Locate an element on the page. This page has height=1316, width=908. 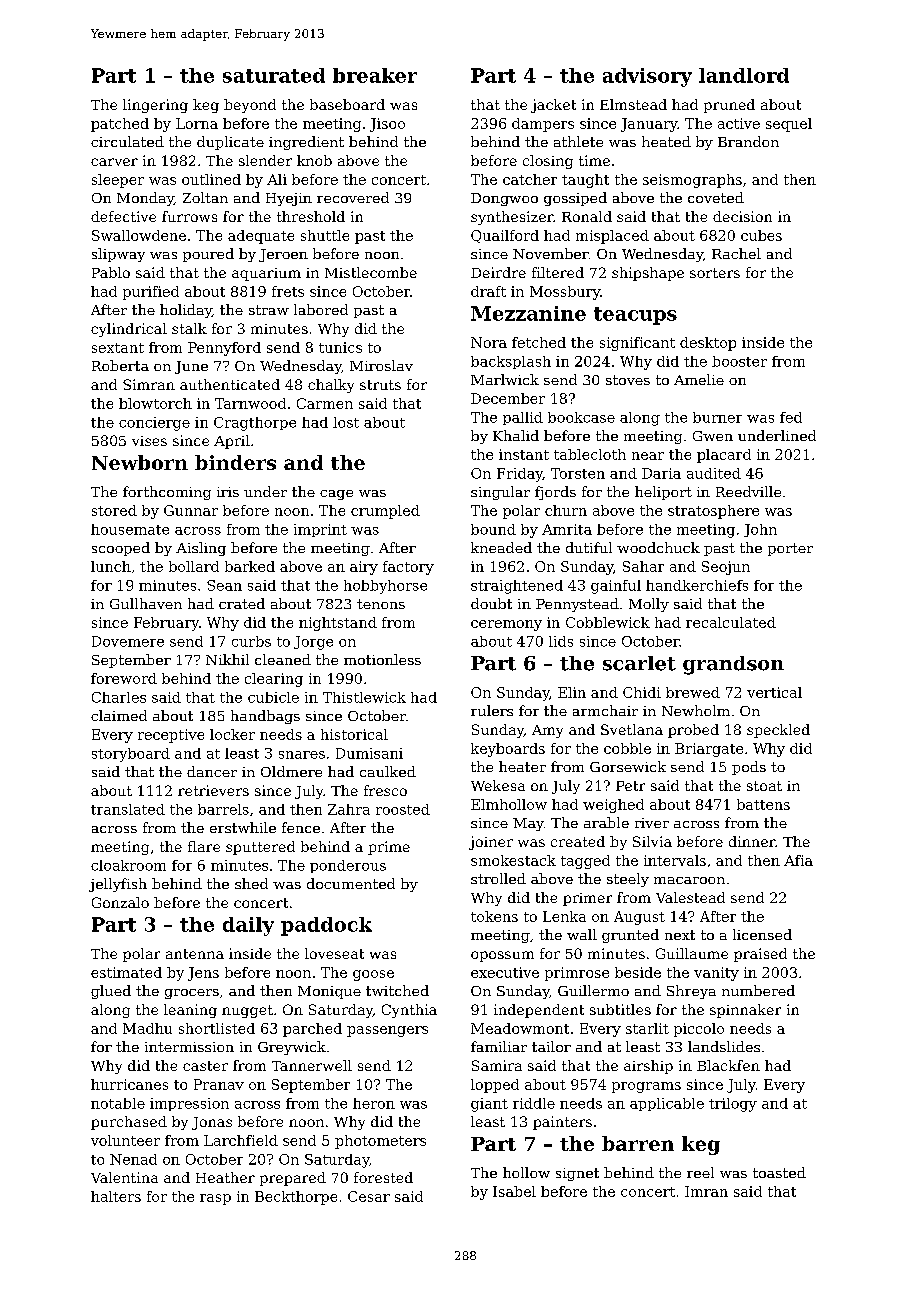
opossum is located at coordinates (502, 956).
